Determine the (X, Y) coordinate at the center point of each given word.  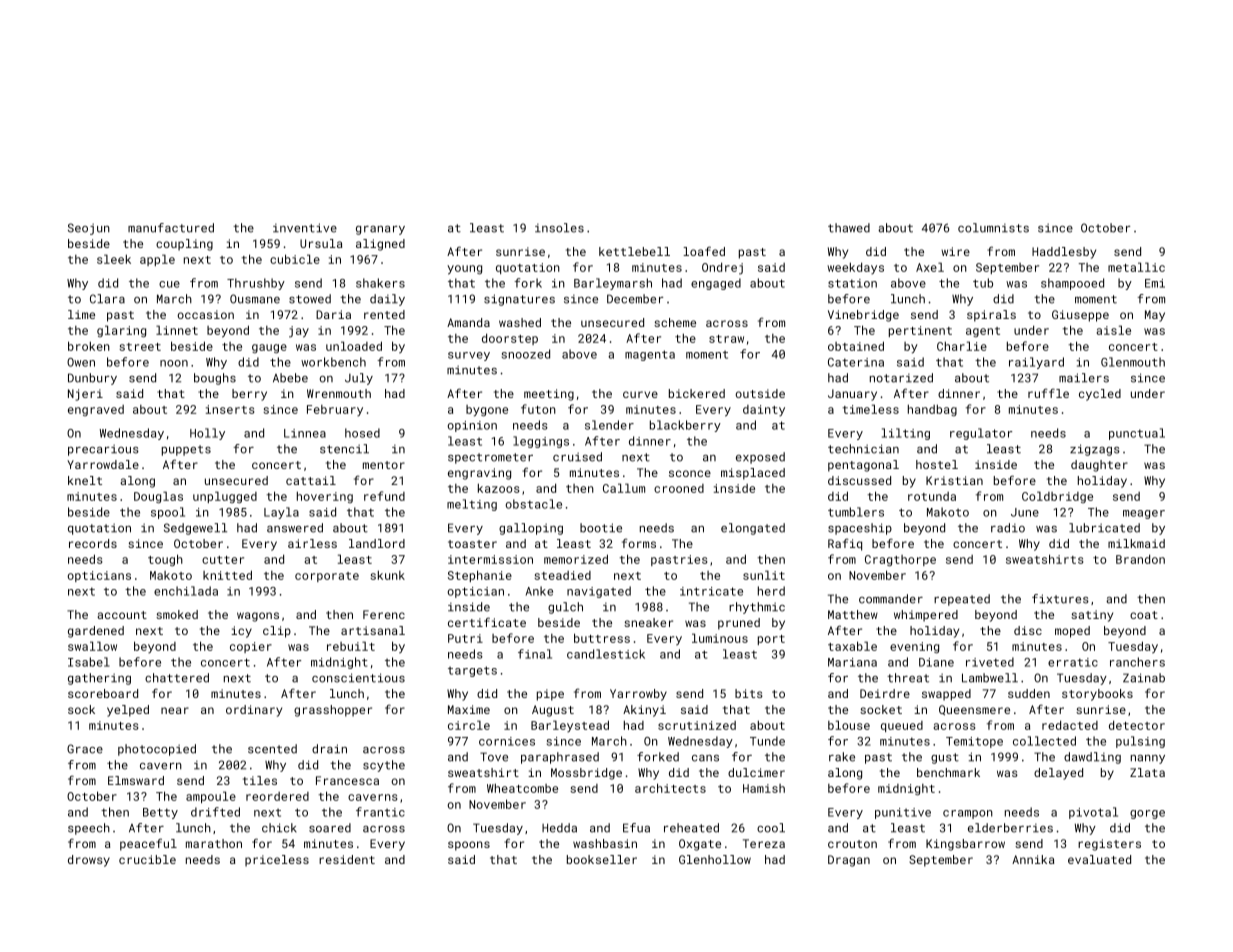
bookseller (602, 859)
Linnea (305, 433)
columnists (993, 228)
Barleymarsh (613, 284)
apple (157, 260)
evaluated (1099, 859)
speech (89, 829)
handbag (932, 410)
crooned (679, 488)
